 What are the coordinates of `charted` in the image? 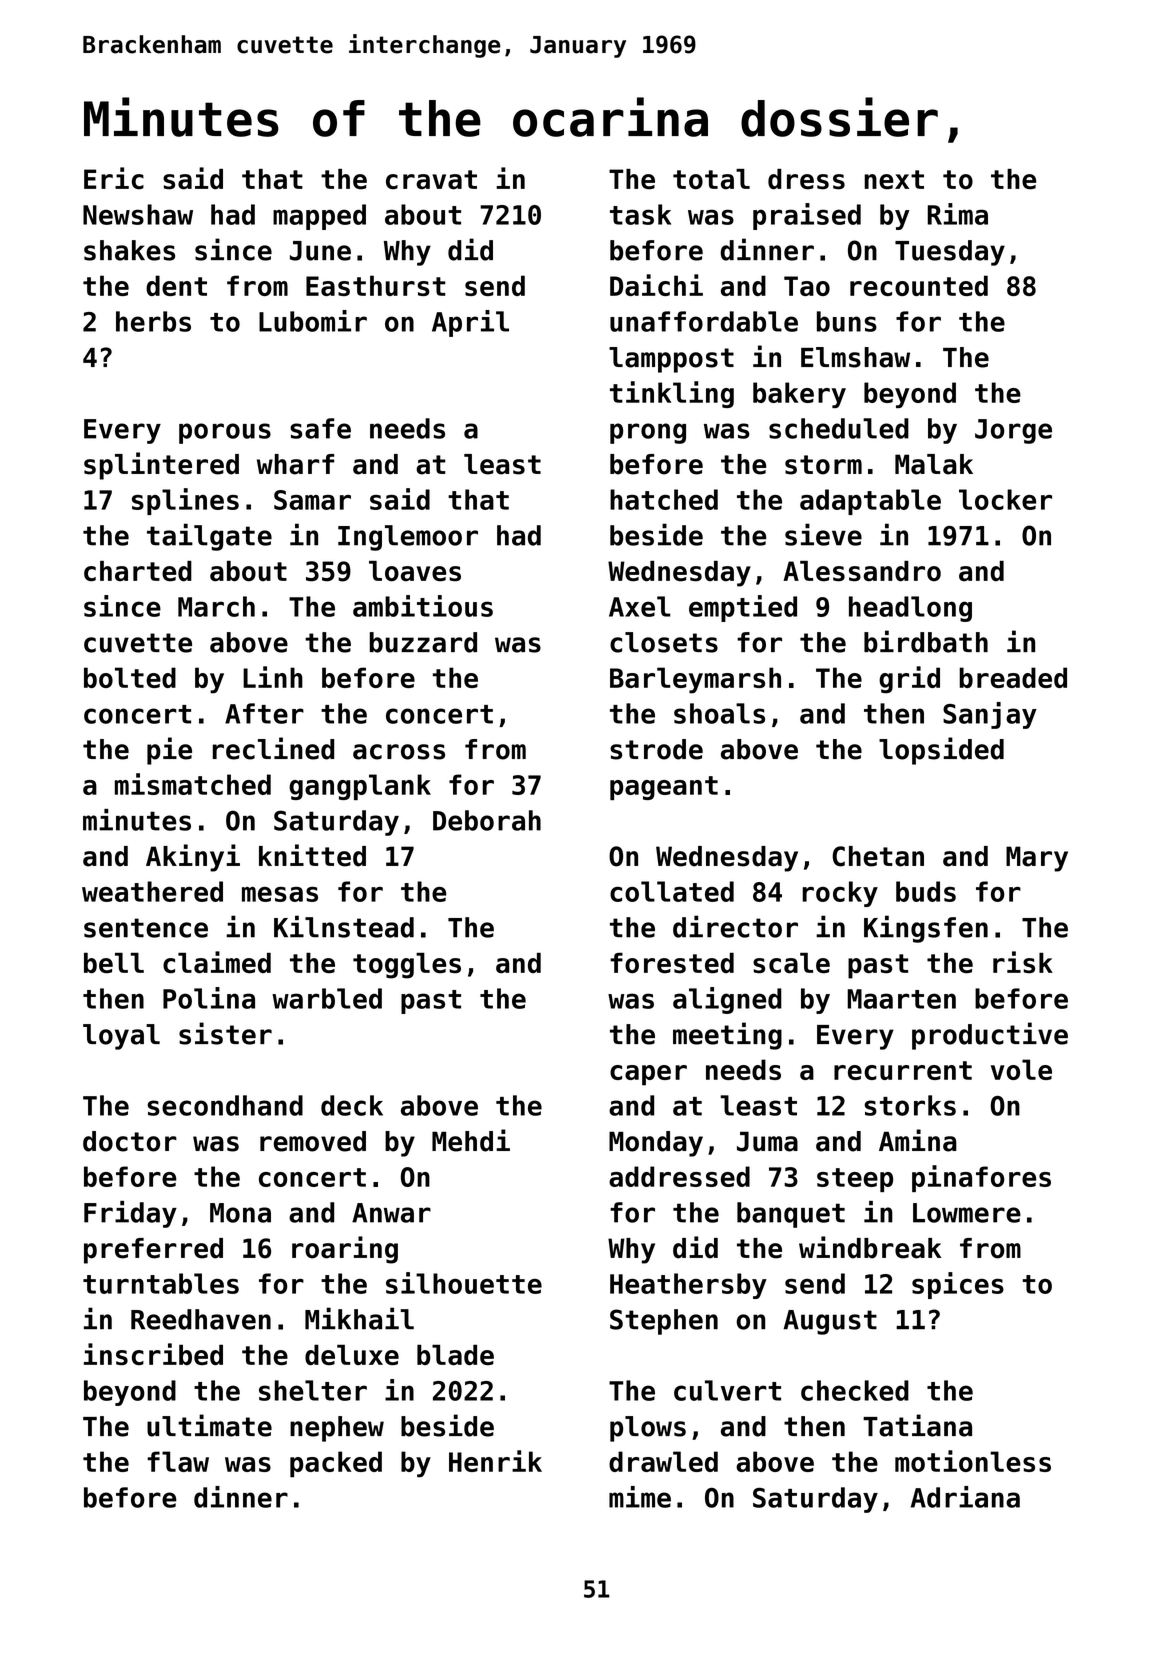 It's located at (138, 571).
